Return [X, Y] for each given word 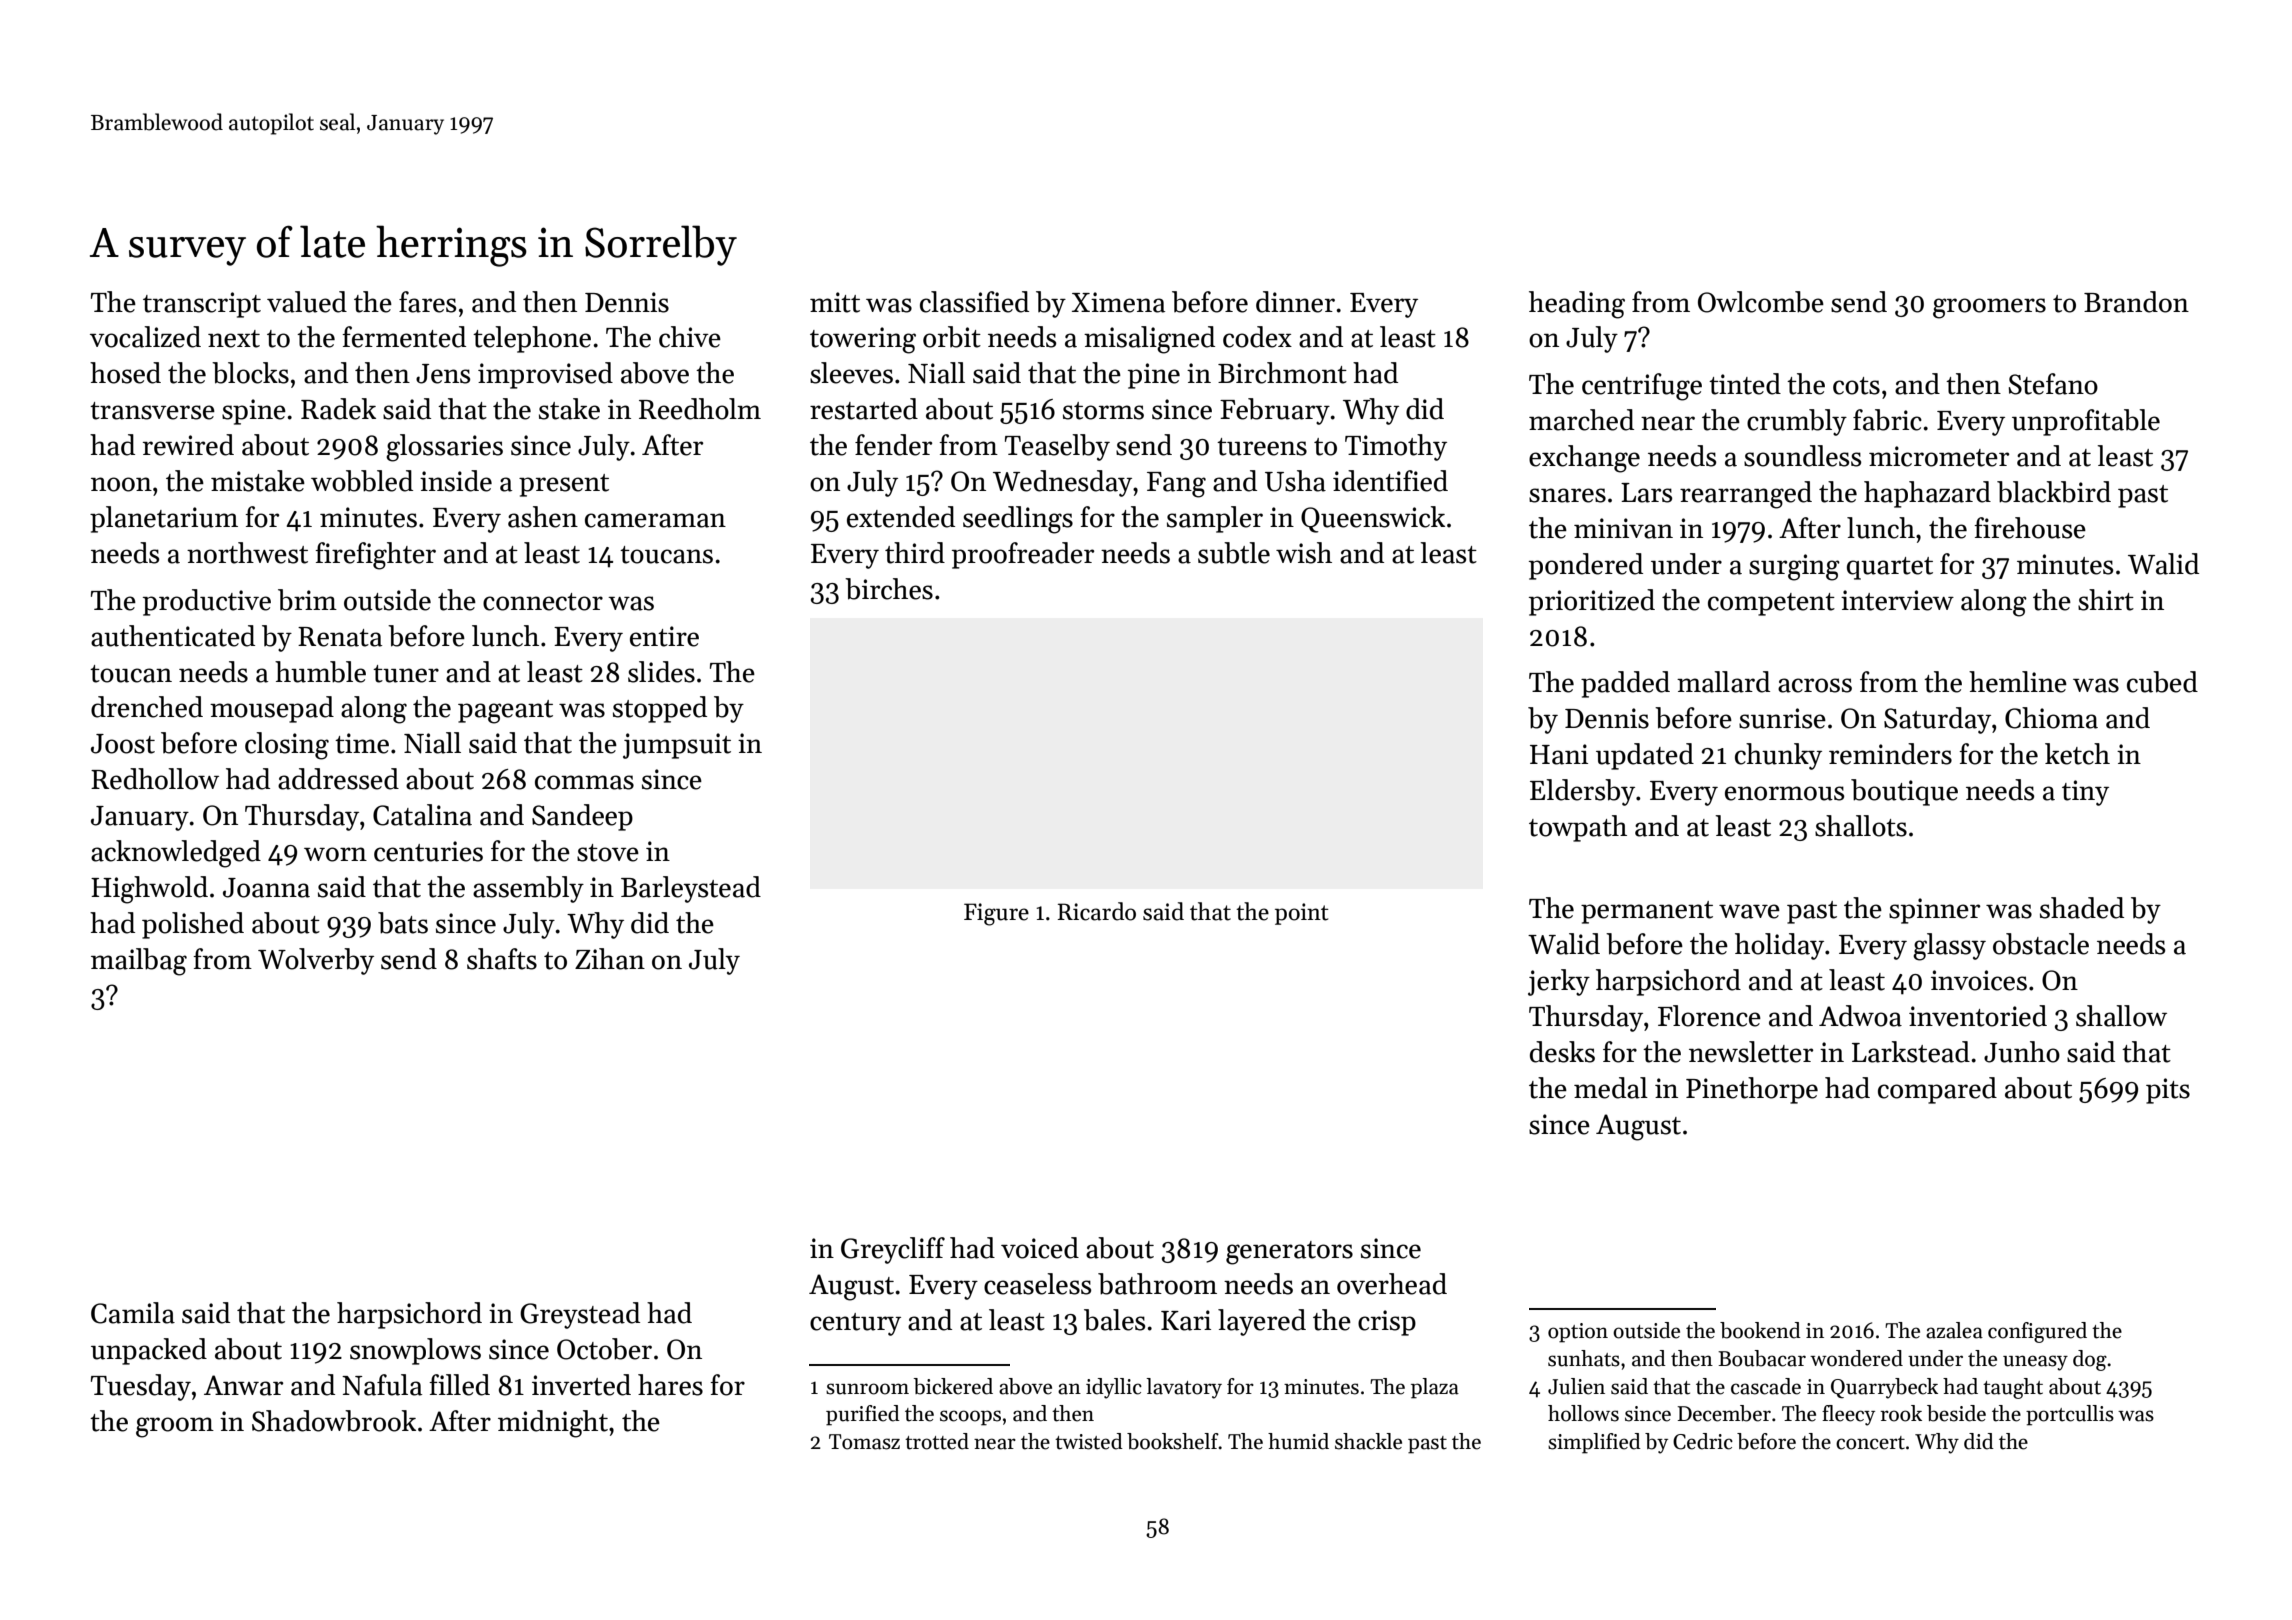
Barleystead [691, 889]
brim [307, 600]
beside [1956, 1413]
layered [1262, 1322]
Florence [1709, 1016]
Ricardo [1096, 911]
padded [1625, 684]
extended [901, 517]
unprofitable [2086, 422]
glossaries [444, 448]
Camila [133, 1313]
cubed [2162, 682]
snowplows [415, 1351]
